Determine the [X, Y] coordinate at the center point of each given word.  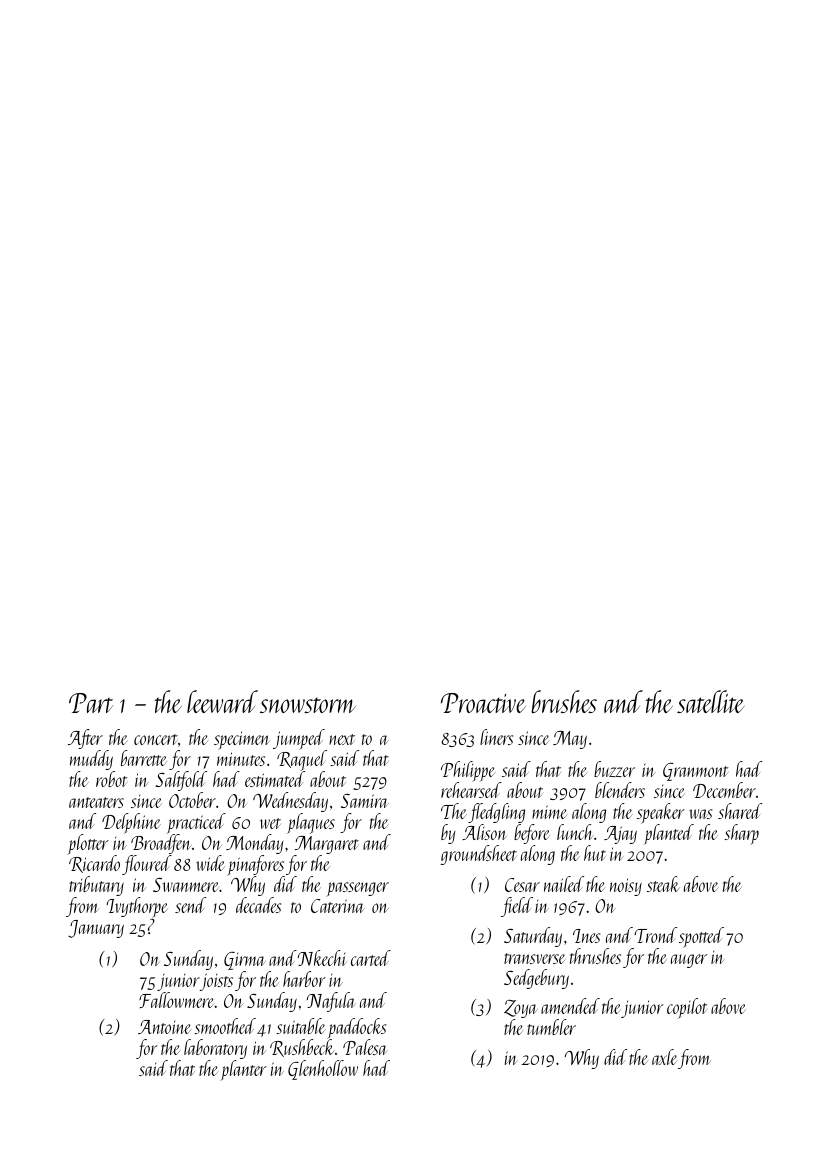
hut [595, 853]
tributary [96, 886]
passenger [357, 889]
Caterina [338, 906]
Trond [655, 935]
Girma [245, 961]
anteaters [96, 802]
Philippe [468, 771]
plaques [311, 823]
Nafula [331, 1002]
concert [156, 739]
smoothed [225, 1026]
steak [663, 884]
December [724, 790]
